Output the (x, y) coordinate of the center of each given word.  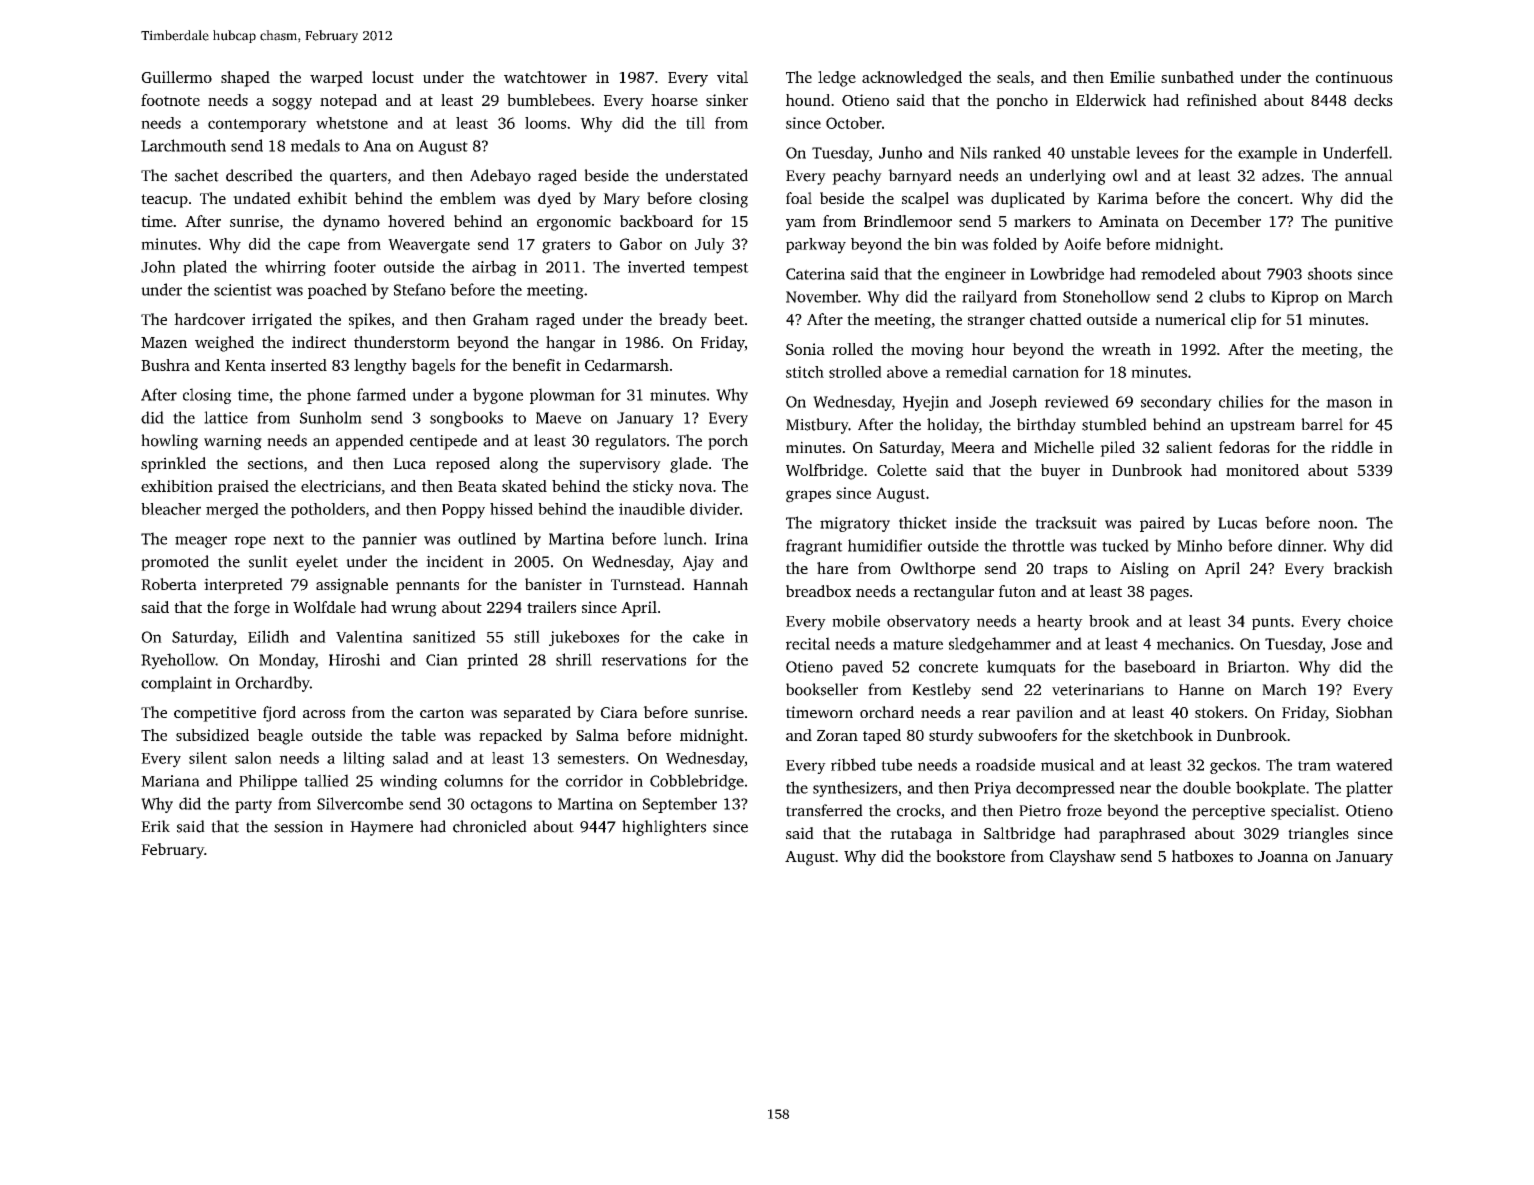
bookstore (970, 856)
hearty (1060, 623)
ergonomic (574, 223)
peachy (857, 177)
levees (1157, 152)
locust (393, 77)
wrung (414, 611)
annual (1369, 175)
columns (473, 780)
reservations (643, 660)
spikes (370, 321)
